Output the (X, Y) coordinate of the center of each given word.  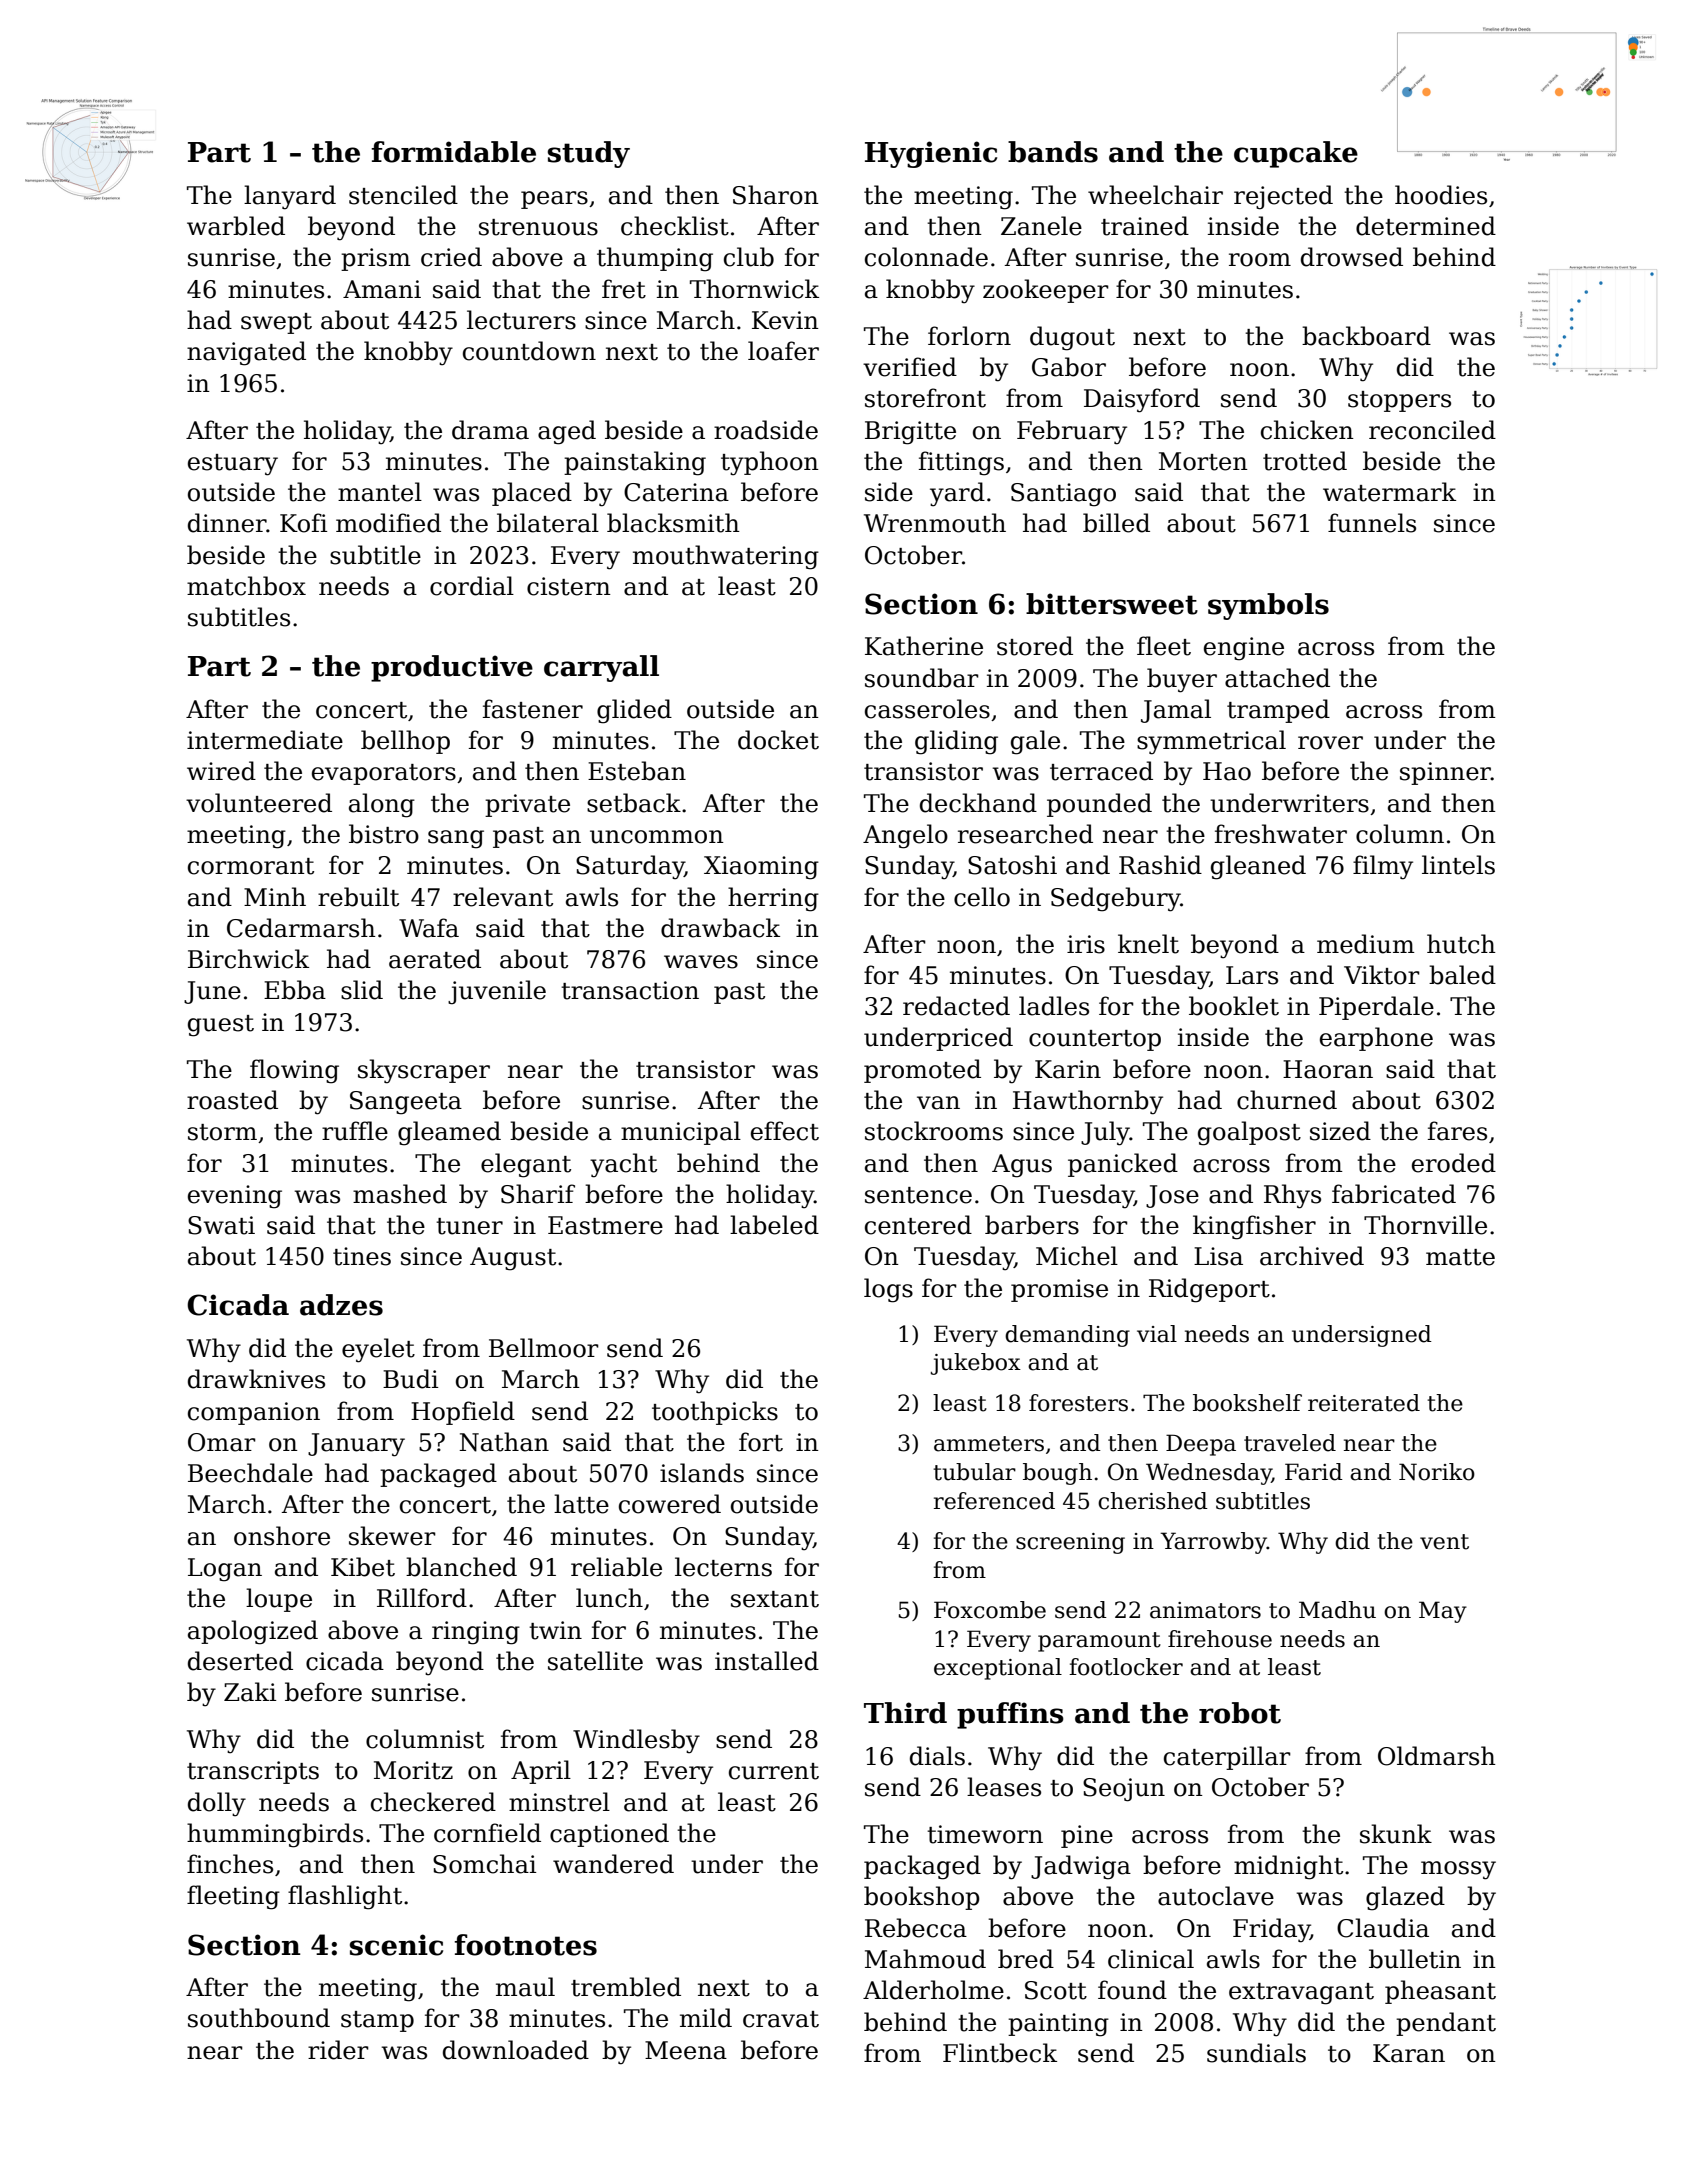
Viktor (1382, 975)
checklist (675, 226)
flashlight (345, 1897)
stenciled (403, 195)
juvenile (497, 992)
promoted (922, 1071)
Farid (1314, 1472)
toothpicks (715, 1413)
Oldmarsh (1437, 1756)
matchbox (246, 586)
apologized (253, 1632)
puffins (1010, 1715)
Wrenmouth (935, 523)
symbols (1268, 606)
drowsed (1352, 257)
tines (362, 1256)
